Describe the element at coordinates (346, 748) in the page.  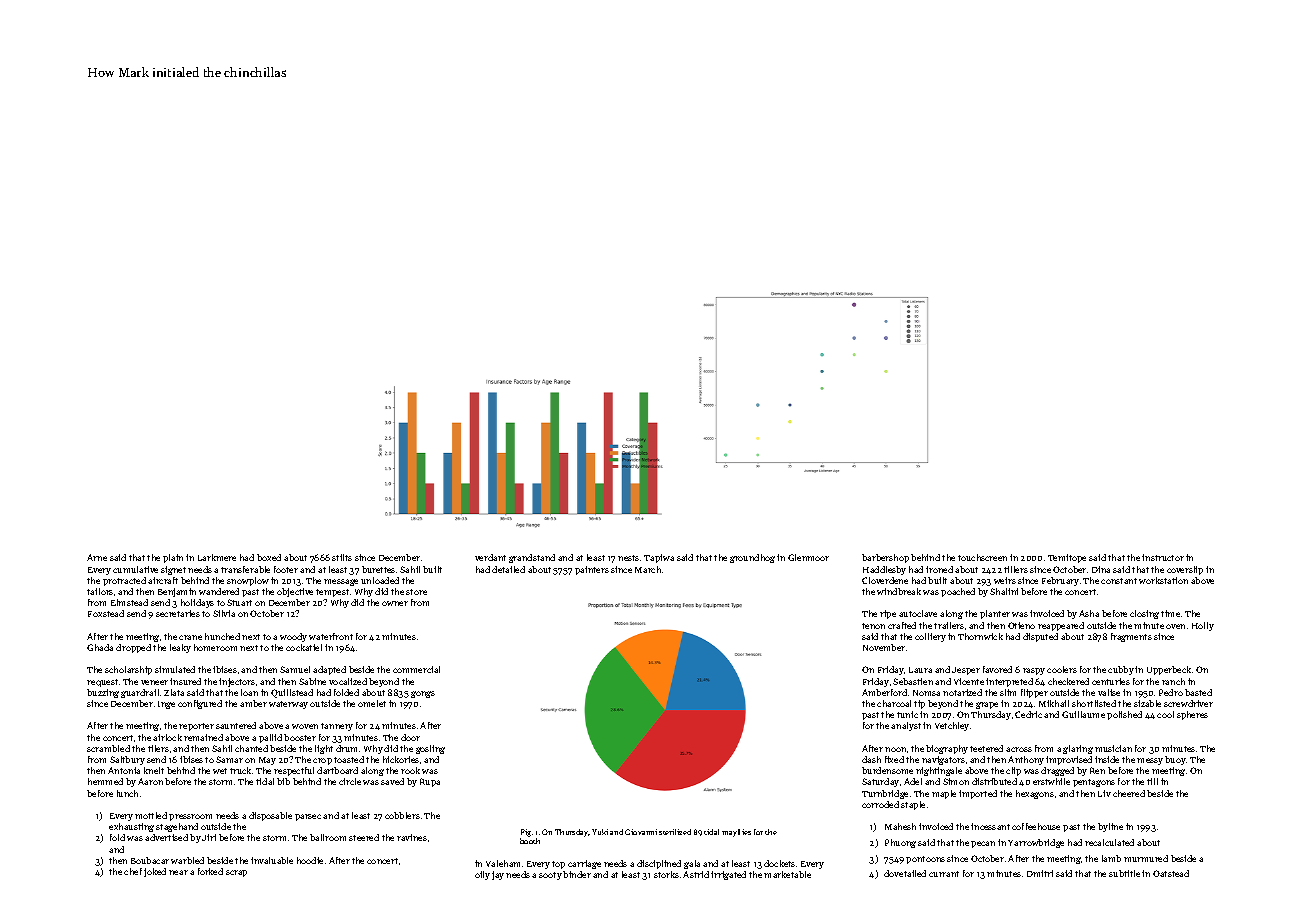
I see `drum` at that location.
